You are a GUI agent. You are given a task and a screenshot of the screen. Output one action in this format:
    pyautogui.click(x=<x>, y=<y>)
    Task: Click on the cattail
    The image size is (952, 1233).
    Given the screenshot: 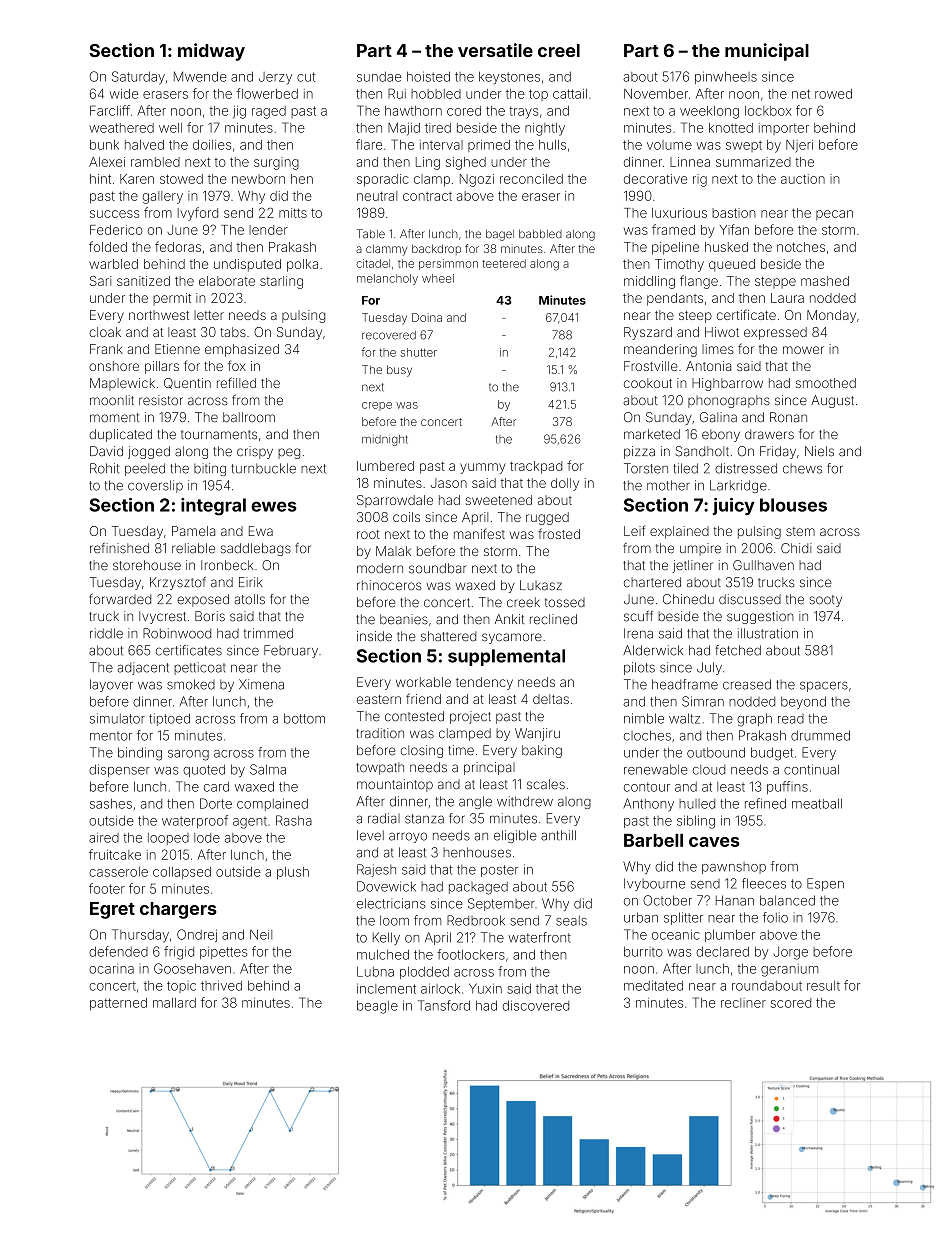 What is the action you would take?
    pyautogui.click(x=570, y=94)
